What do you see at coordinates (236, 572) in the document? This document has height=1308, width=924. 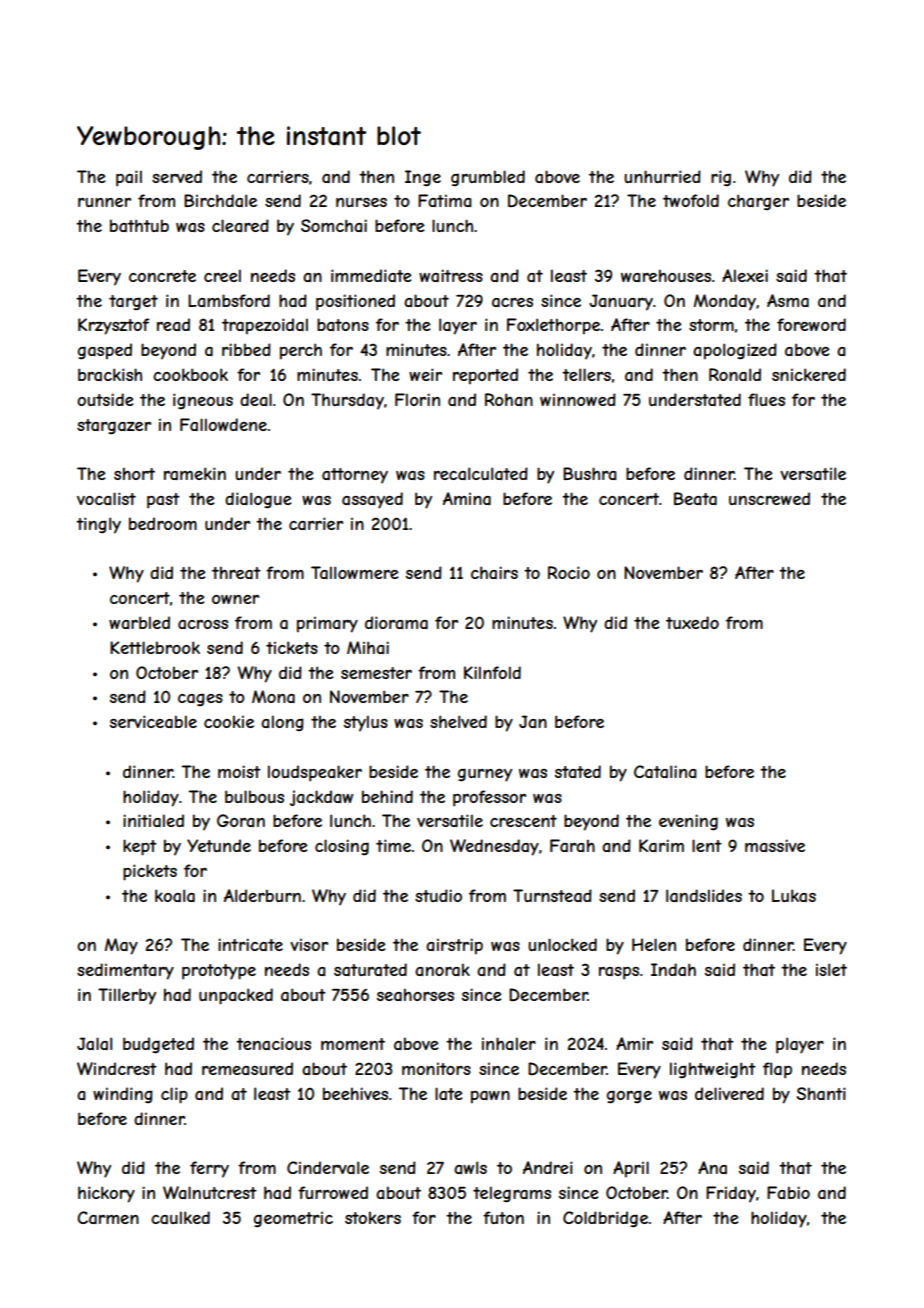 I see `threat` at bounding box center [236, 572].
